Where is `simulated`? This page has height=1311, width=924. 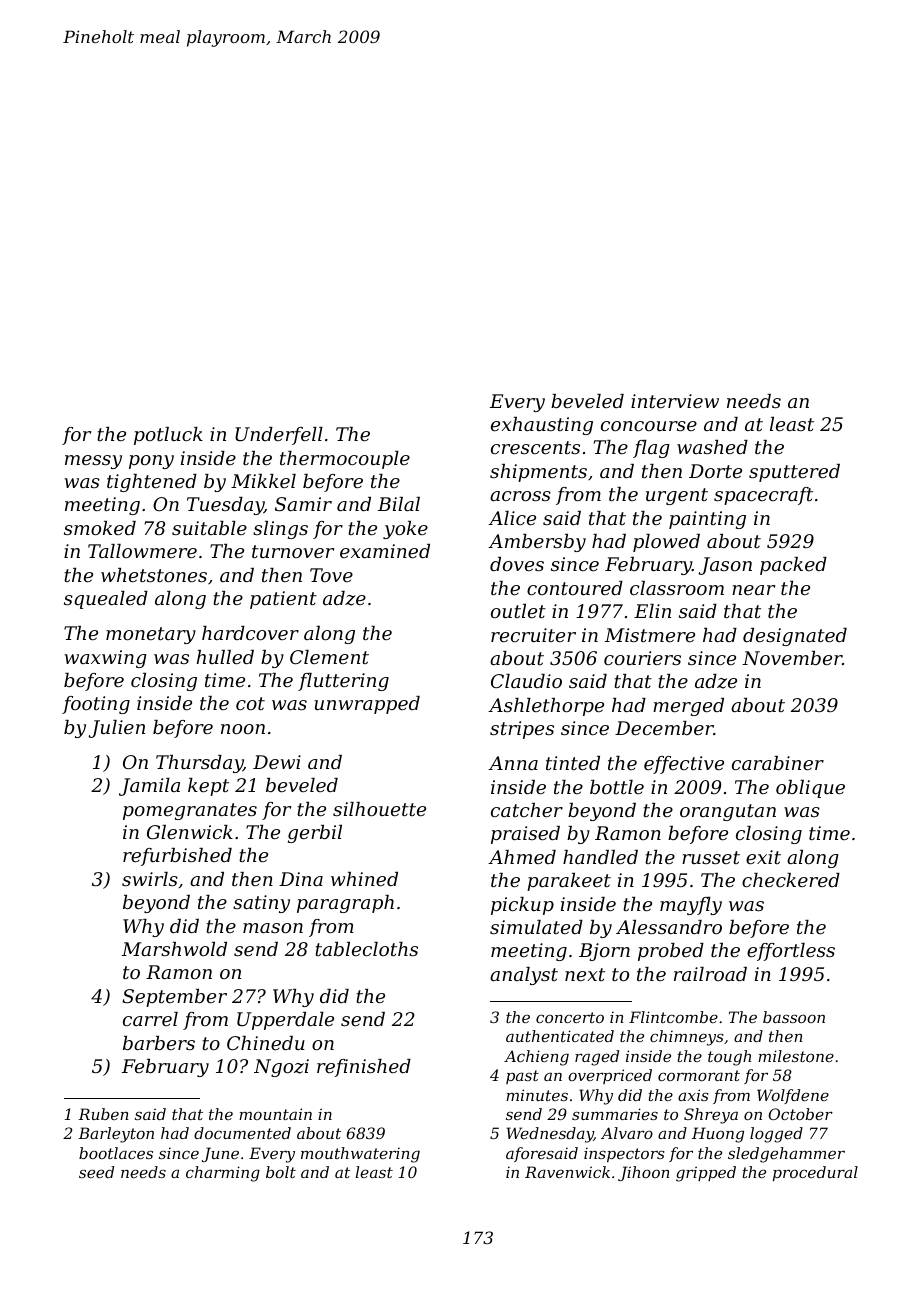 simulated is located at coordinates (536, 927).
